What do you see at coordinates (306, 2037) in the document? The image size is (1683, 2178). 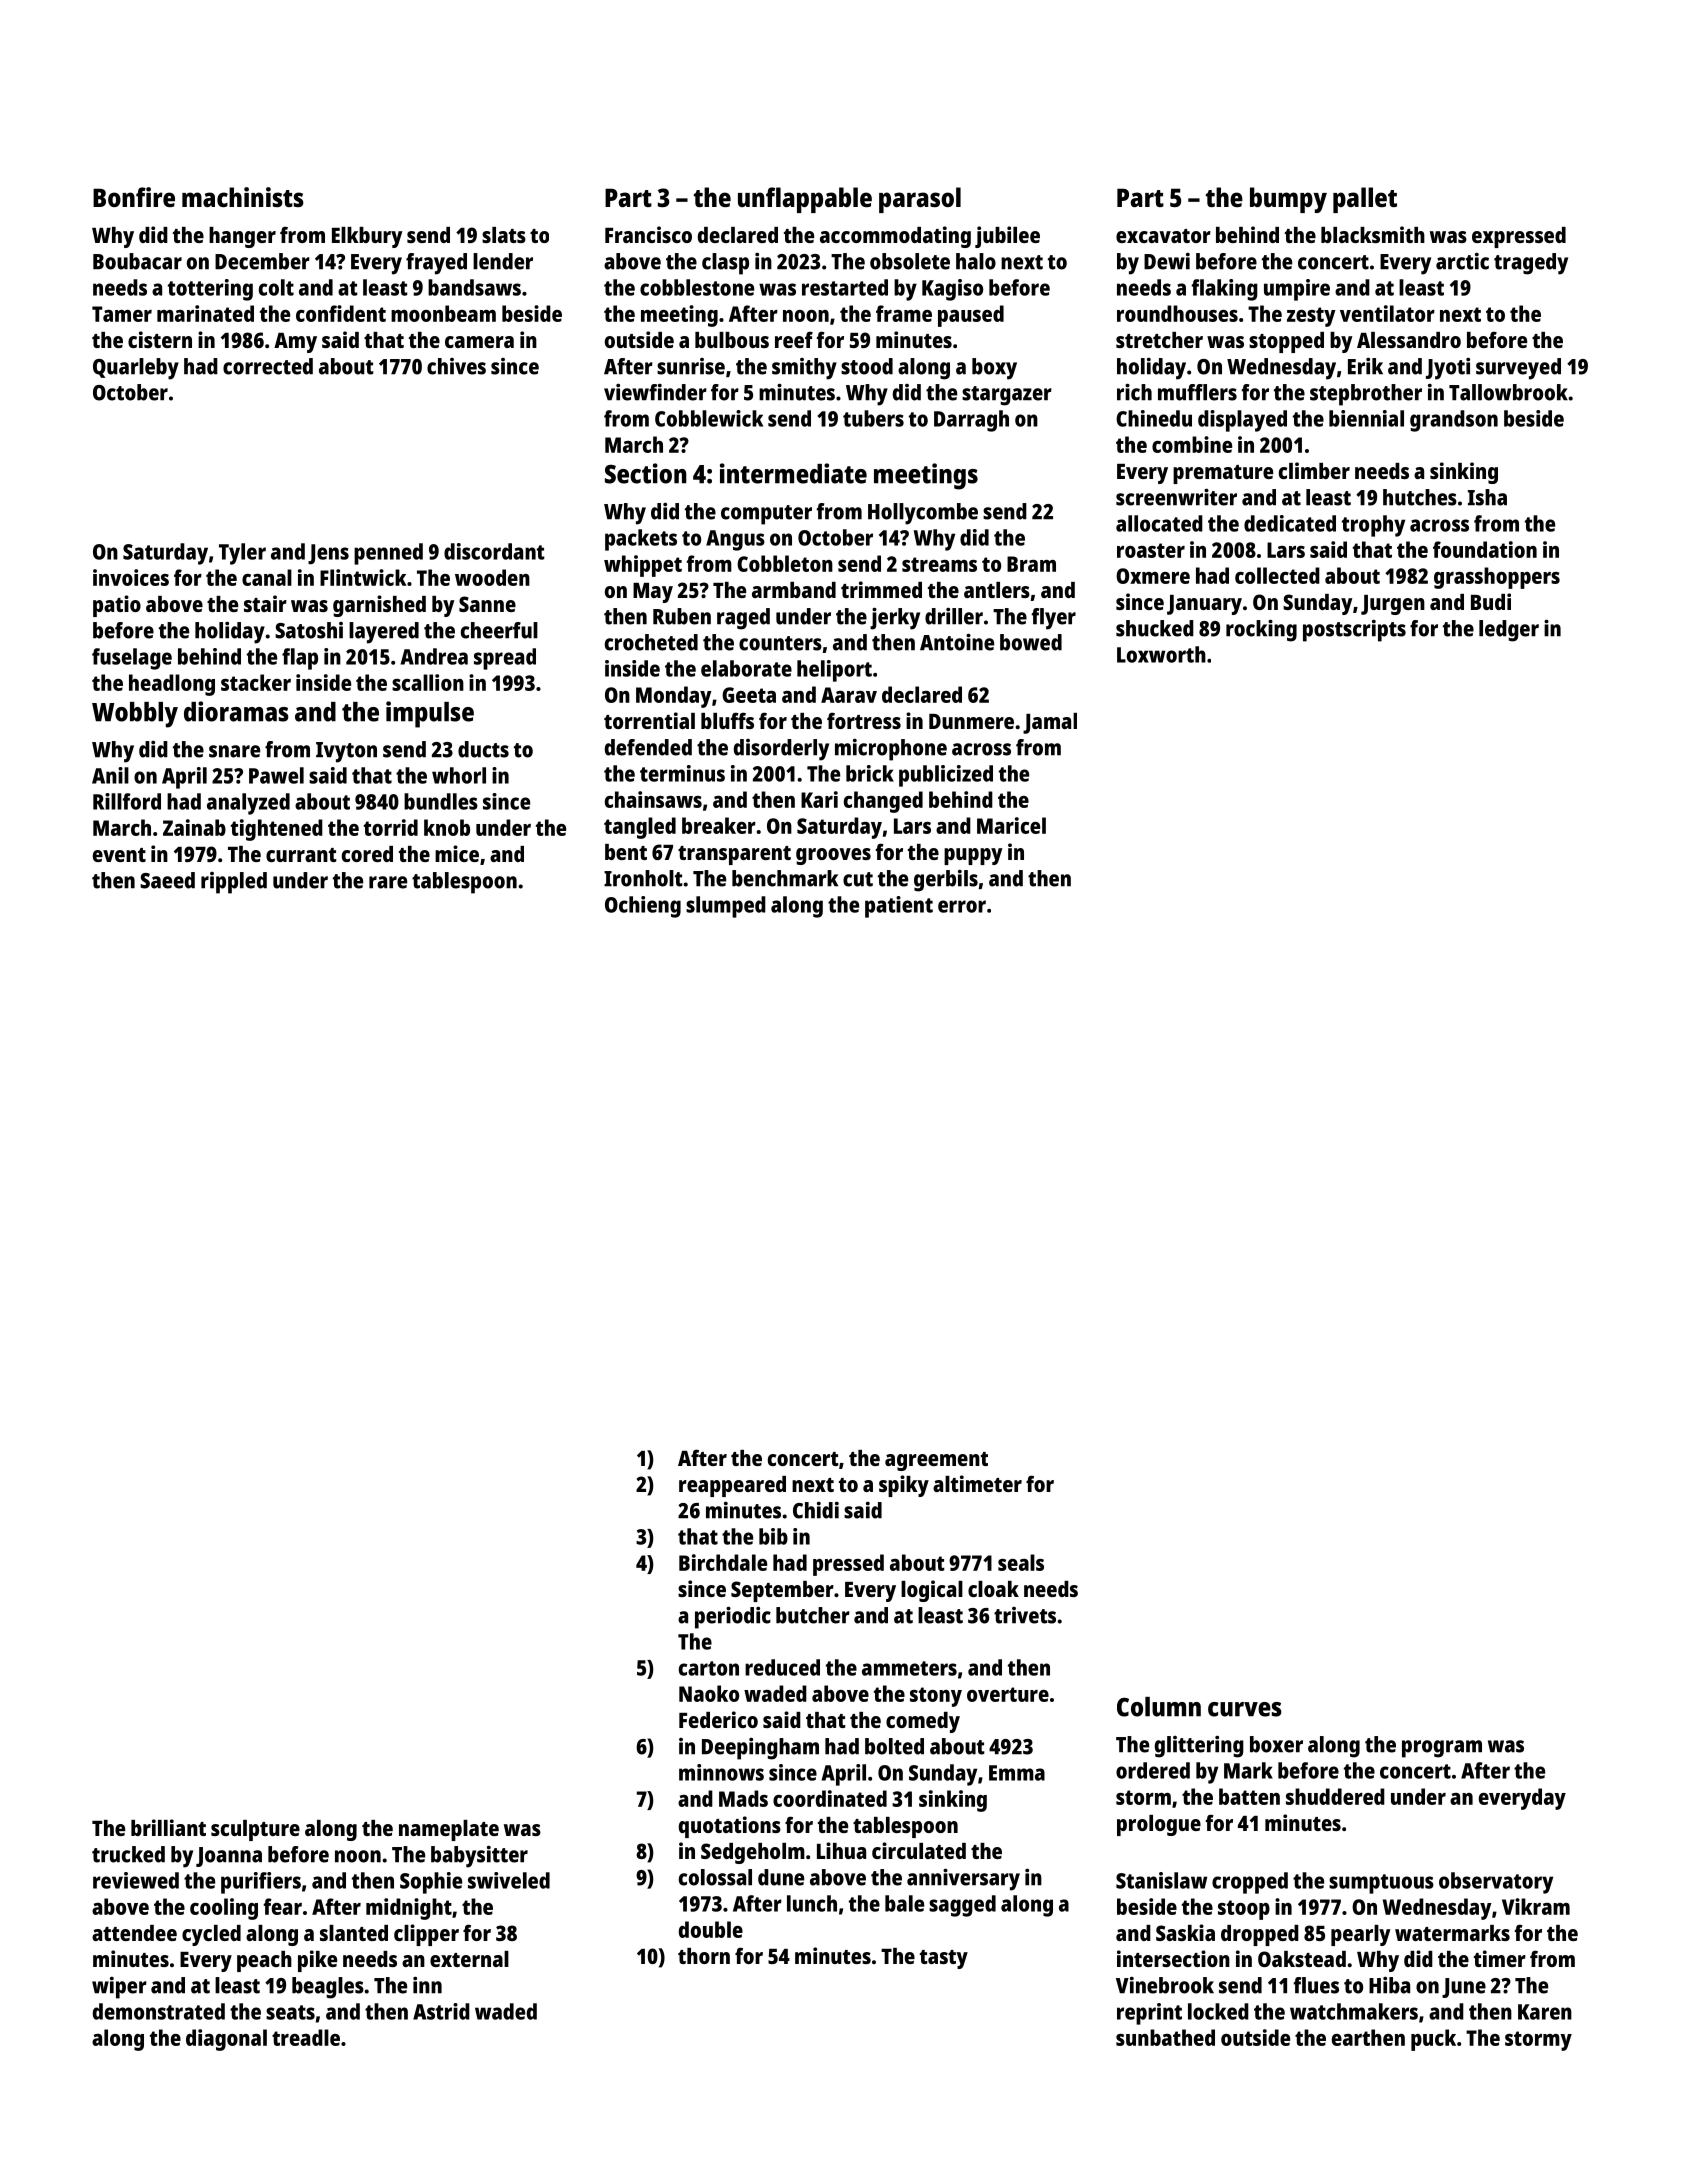 I see `treadle` at bounding box center [306, 2037].
